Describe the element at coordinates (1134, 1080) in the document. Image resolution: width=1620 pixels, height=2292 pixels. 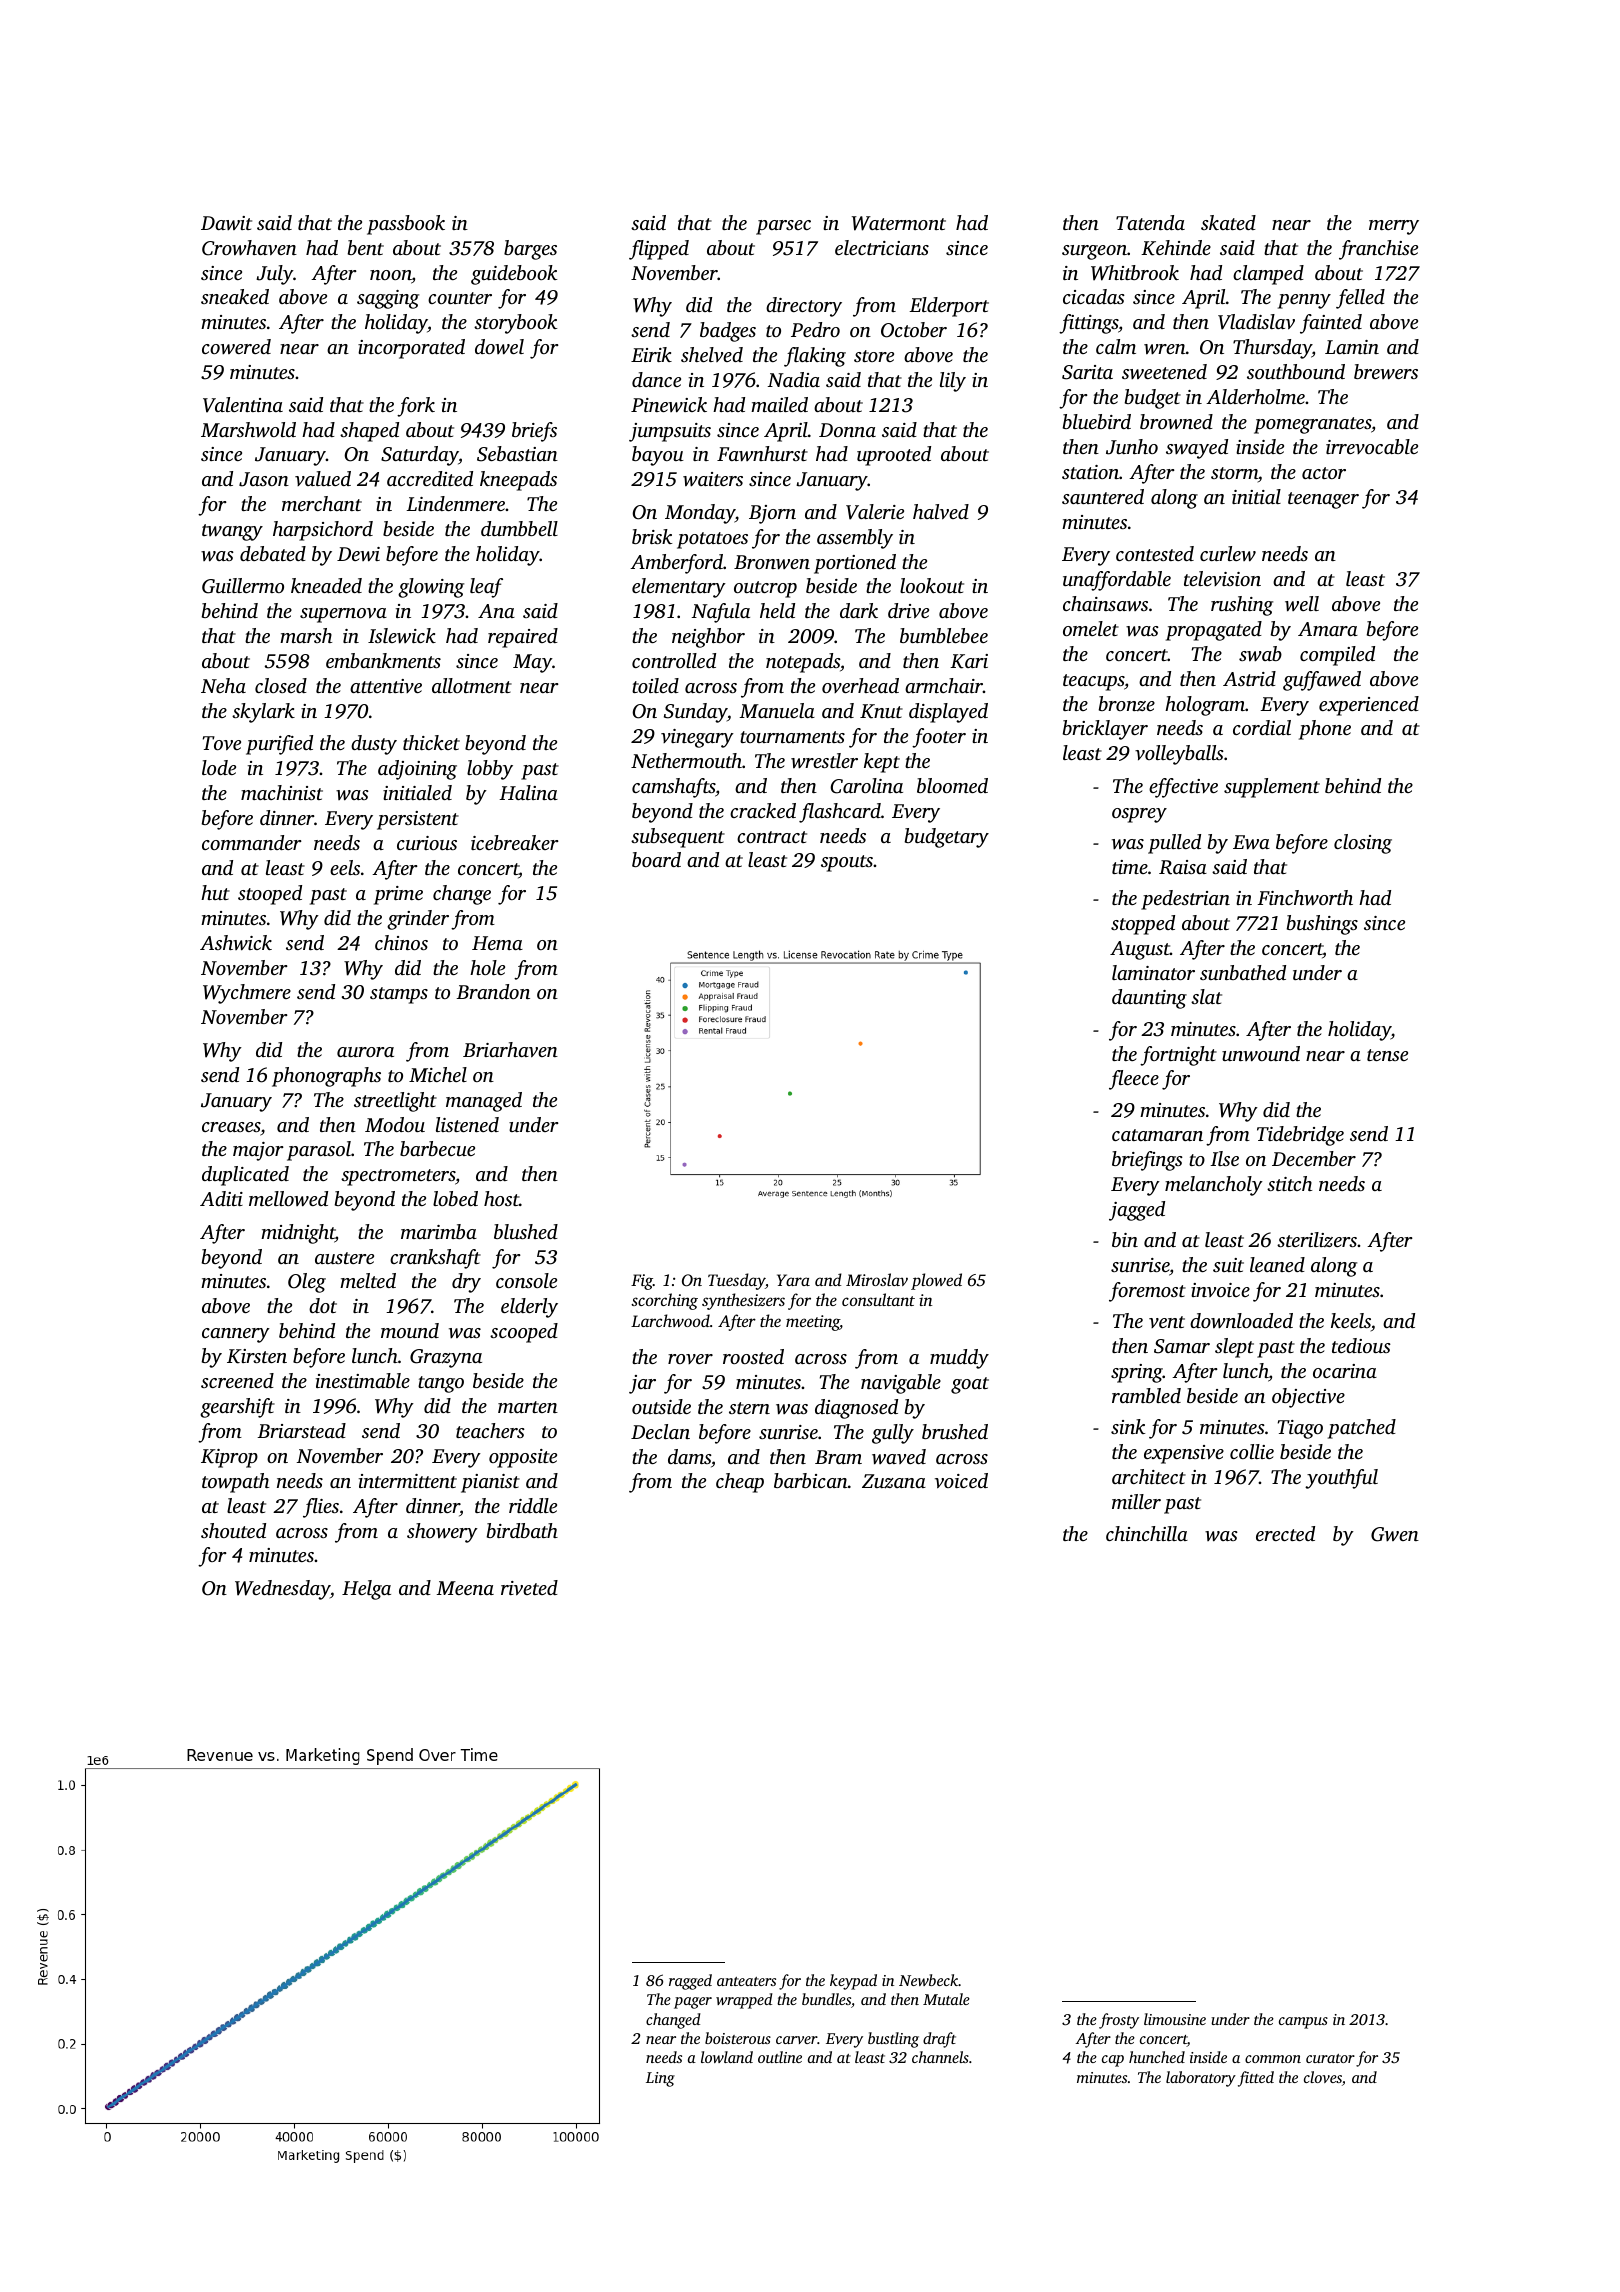
I see `fleece` at that location.
